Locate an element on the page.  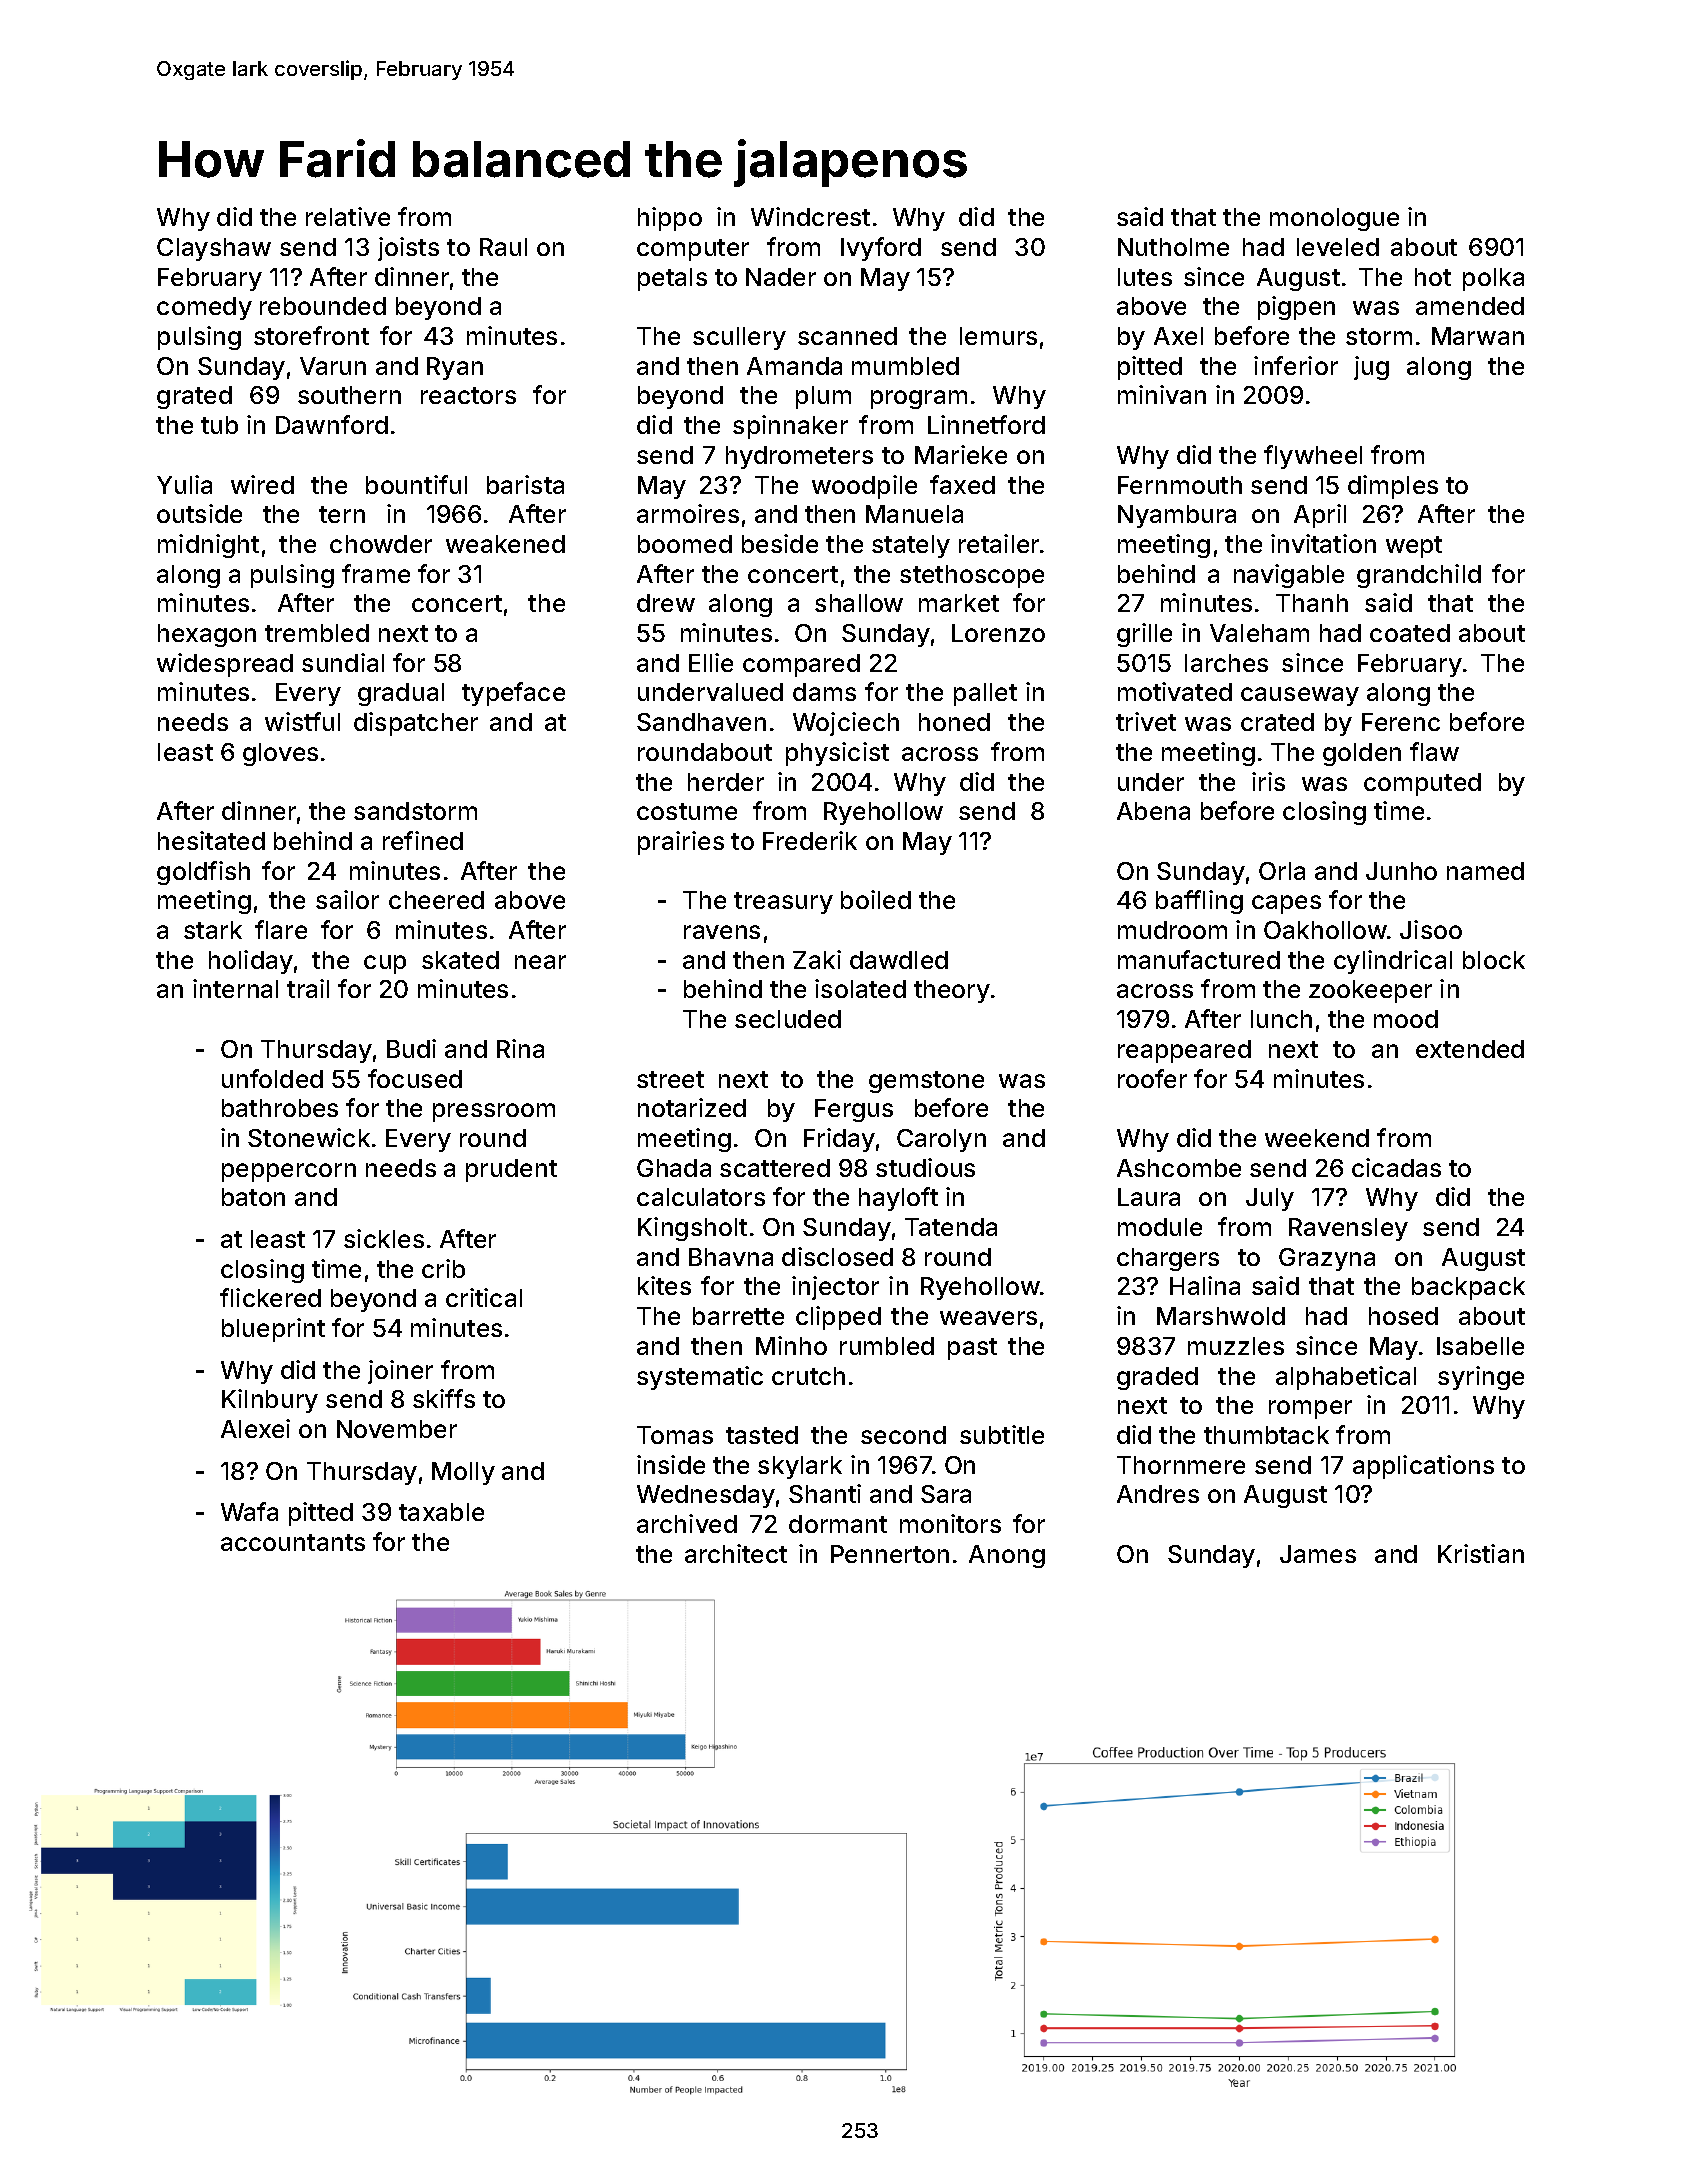
hot is located at coordinates (1433, 277).
